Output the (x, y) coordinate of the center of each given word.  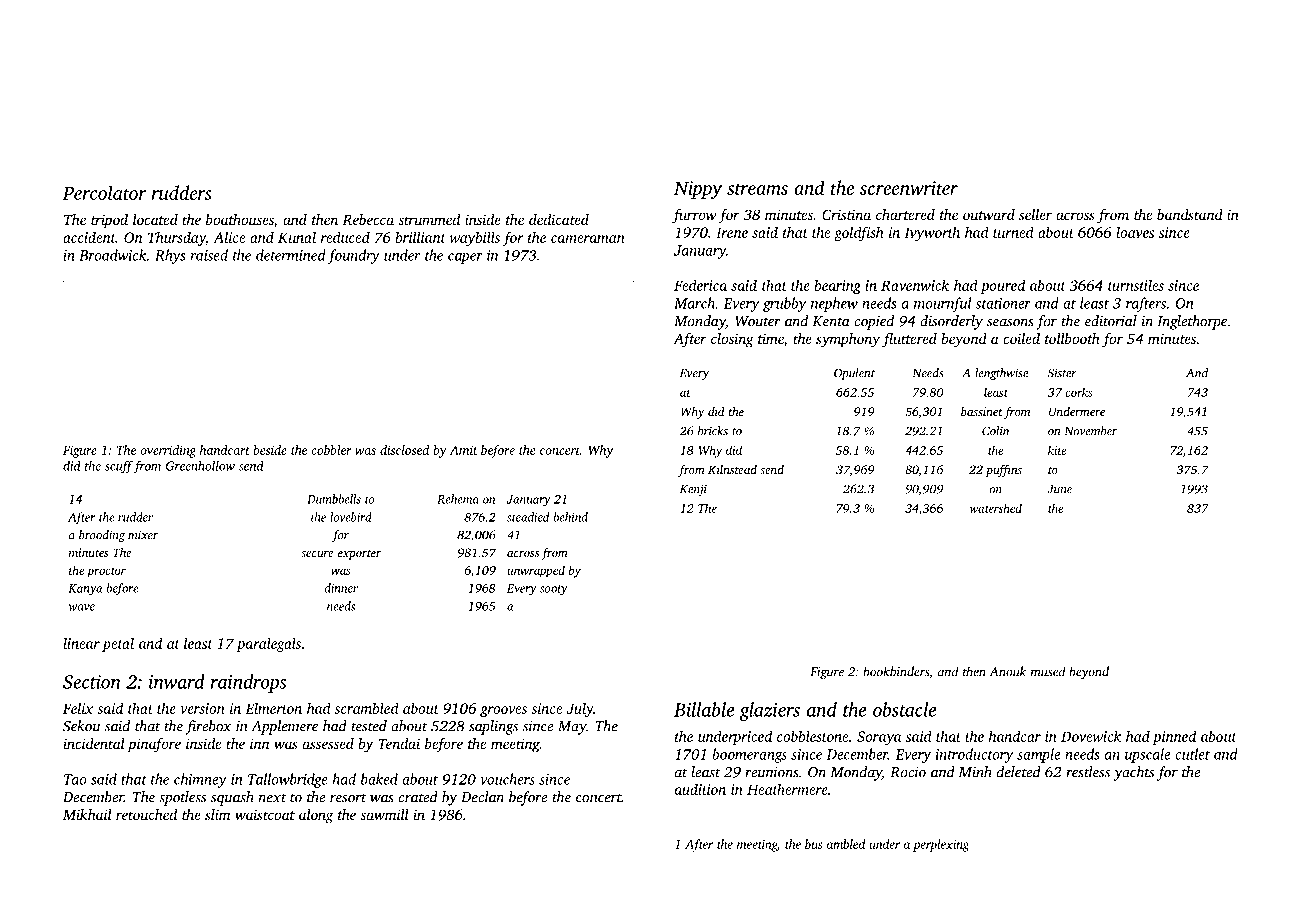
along (316, 816)
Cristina (846, 214)
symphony (848, 340)
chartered (905, 214)
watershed (996, 508)
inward (177, 681)
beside (270, 450)
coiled (1021, 338)
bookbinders (896, 671)
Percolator (105, 192)
